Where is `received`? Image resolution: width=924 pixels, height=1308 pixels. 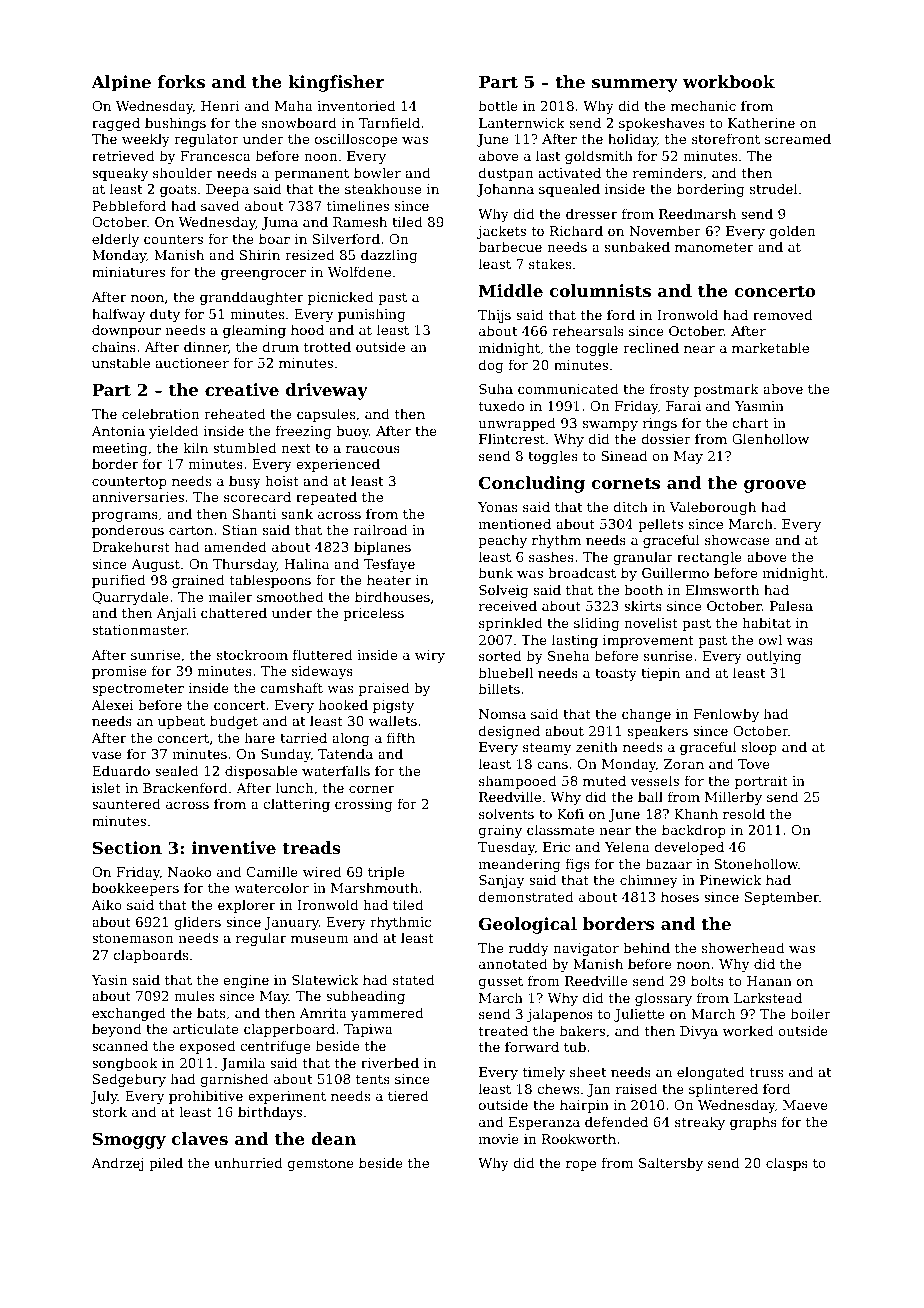
received is located at coordinates (508, 605).
